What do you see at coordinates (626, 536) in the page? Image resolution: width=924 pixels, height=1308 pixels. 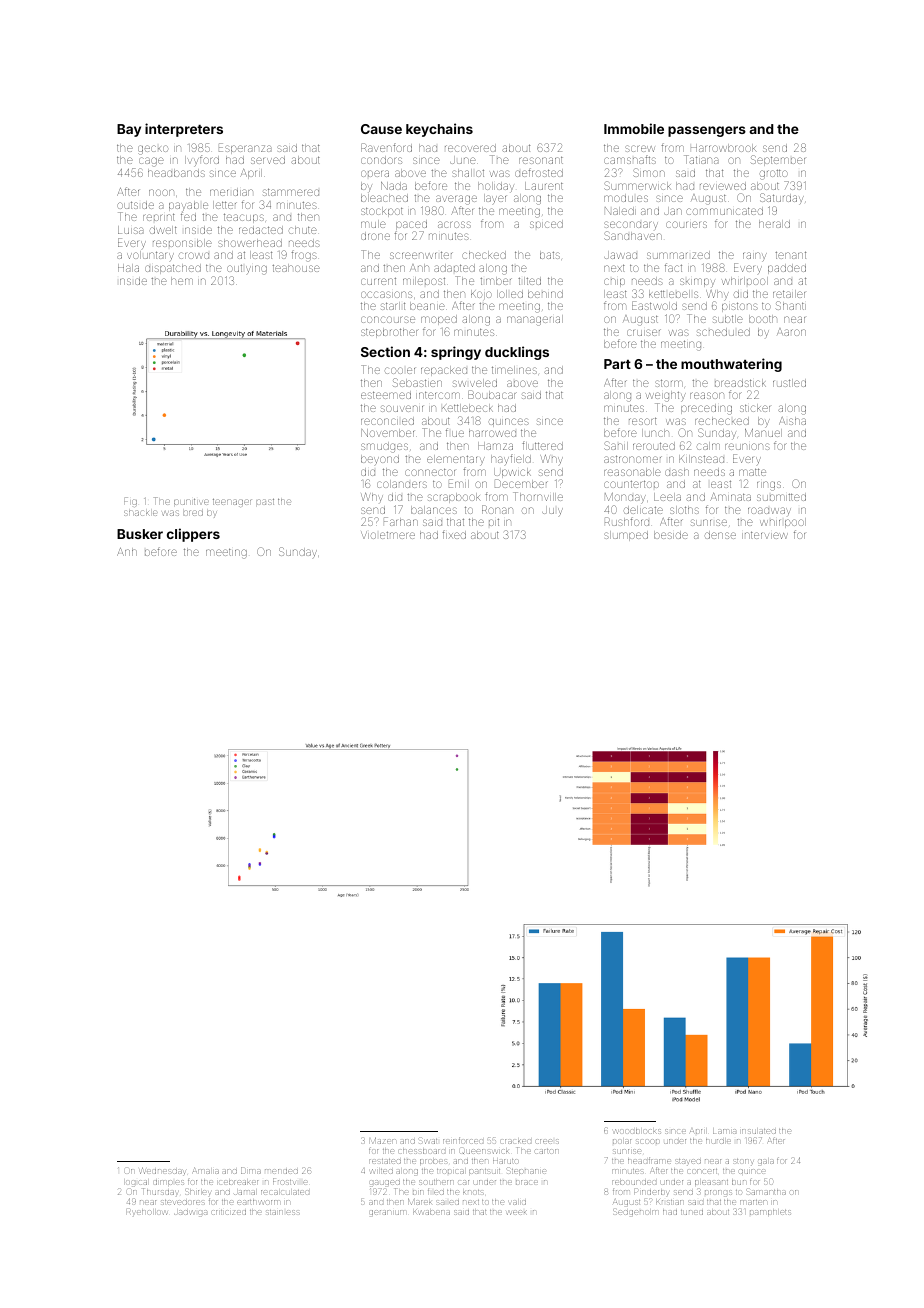 I see `slumped` at bounding box center [626, 536].
